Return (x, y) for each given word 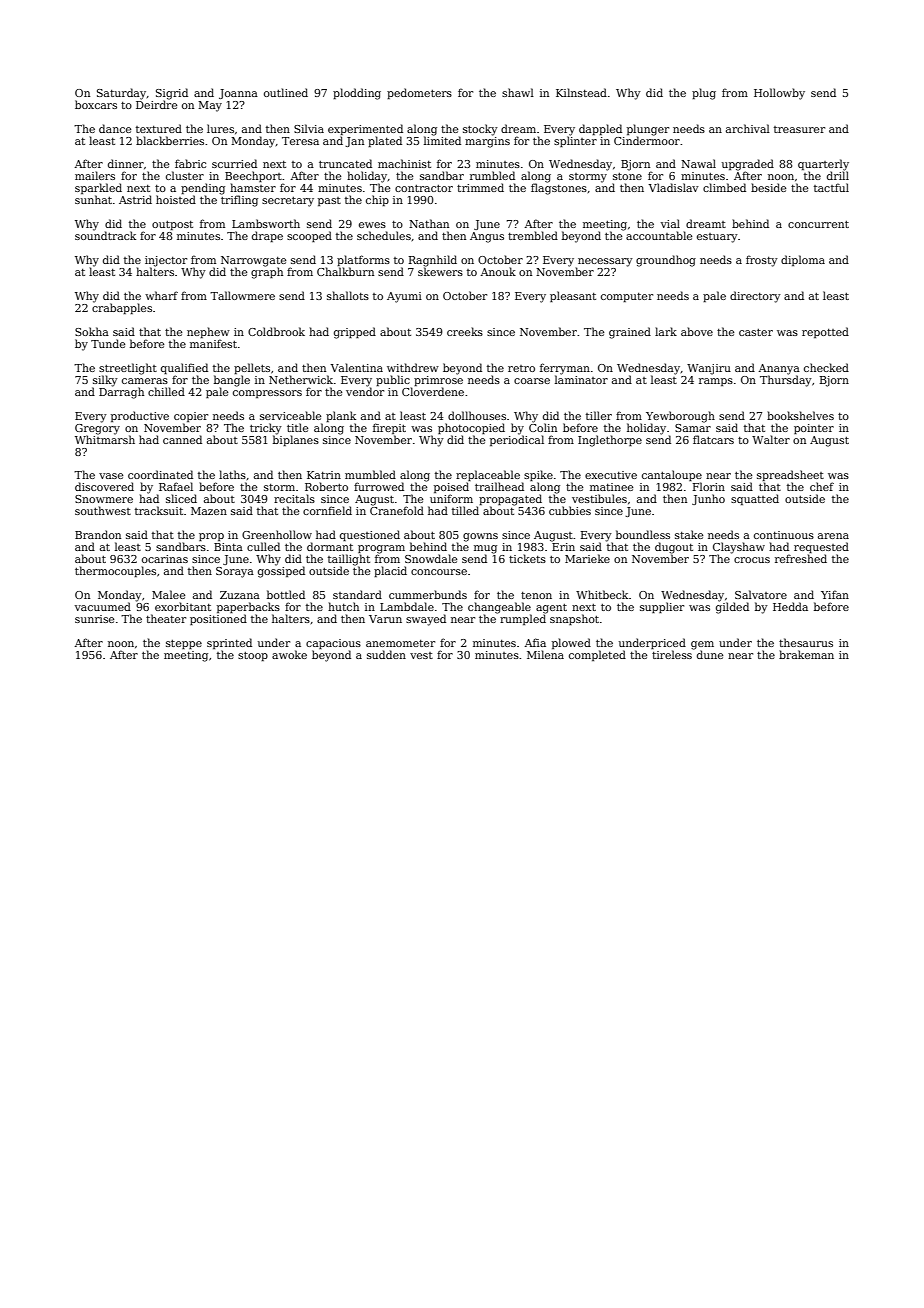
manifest (213, 343)
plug (704, 94)
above (697, 331)
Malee (168, 594)
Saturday (121, 94)
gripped (355, 333)
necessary (605, 262)
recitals (294, 498)
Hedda (790, 606)
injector (166, 261)
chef (822, 486)
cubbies (570, 510)
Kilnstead (581, 92)
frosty (762, 261)
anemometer (400, 643)
